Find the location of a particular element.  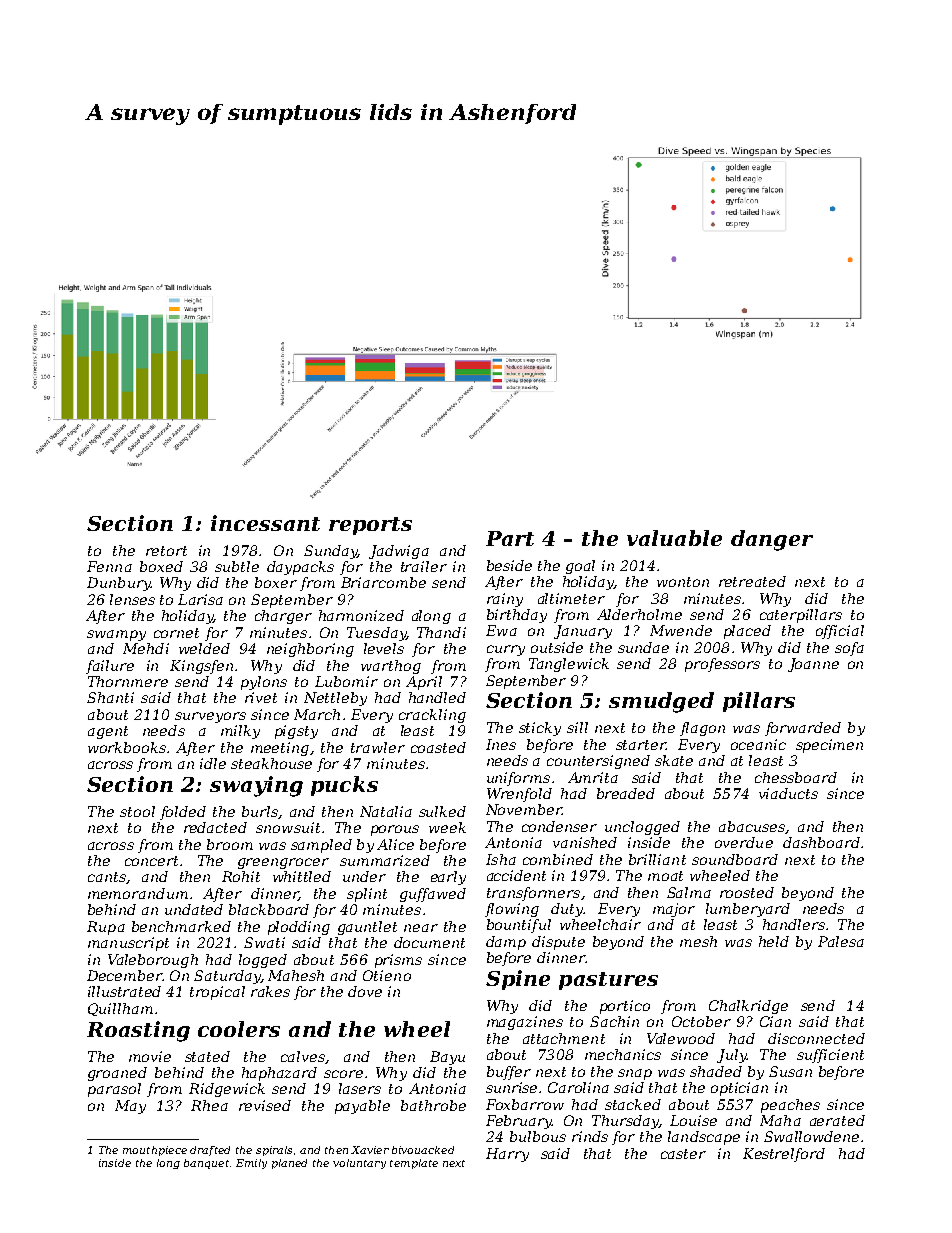

Louise is located at coordinates (693, 1120).
